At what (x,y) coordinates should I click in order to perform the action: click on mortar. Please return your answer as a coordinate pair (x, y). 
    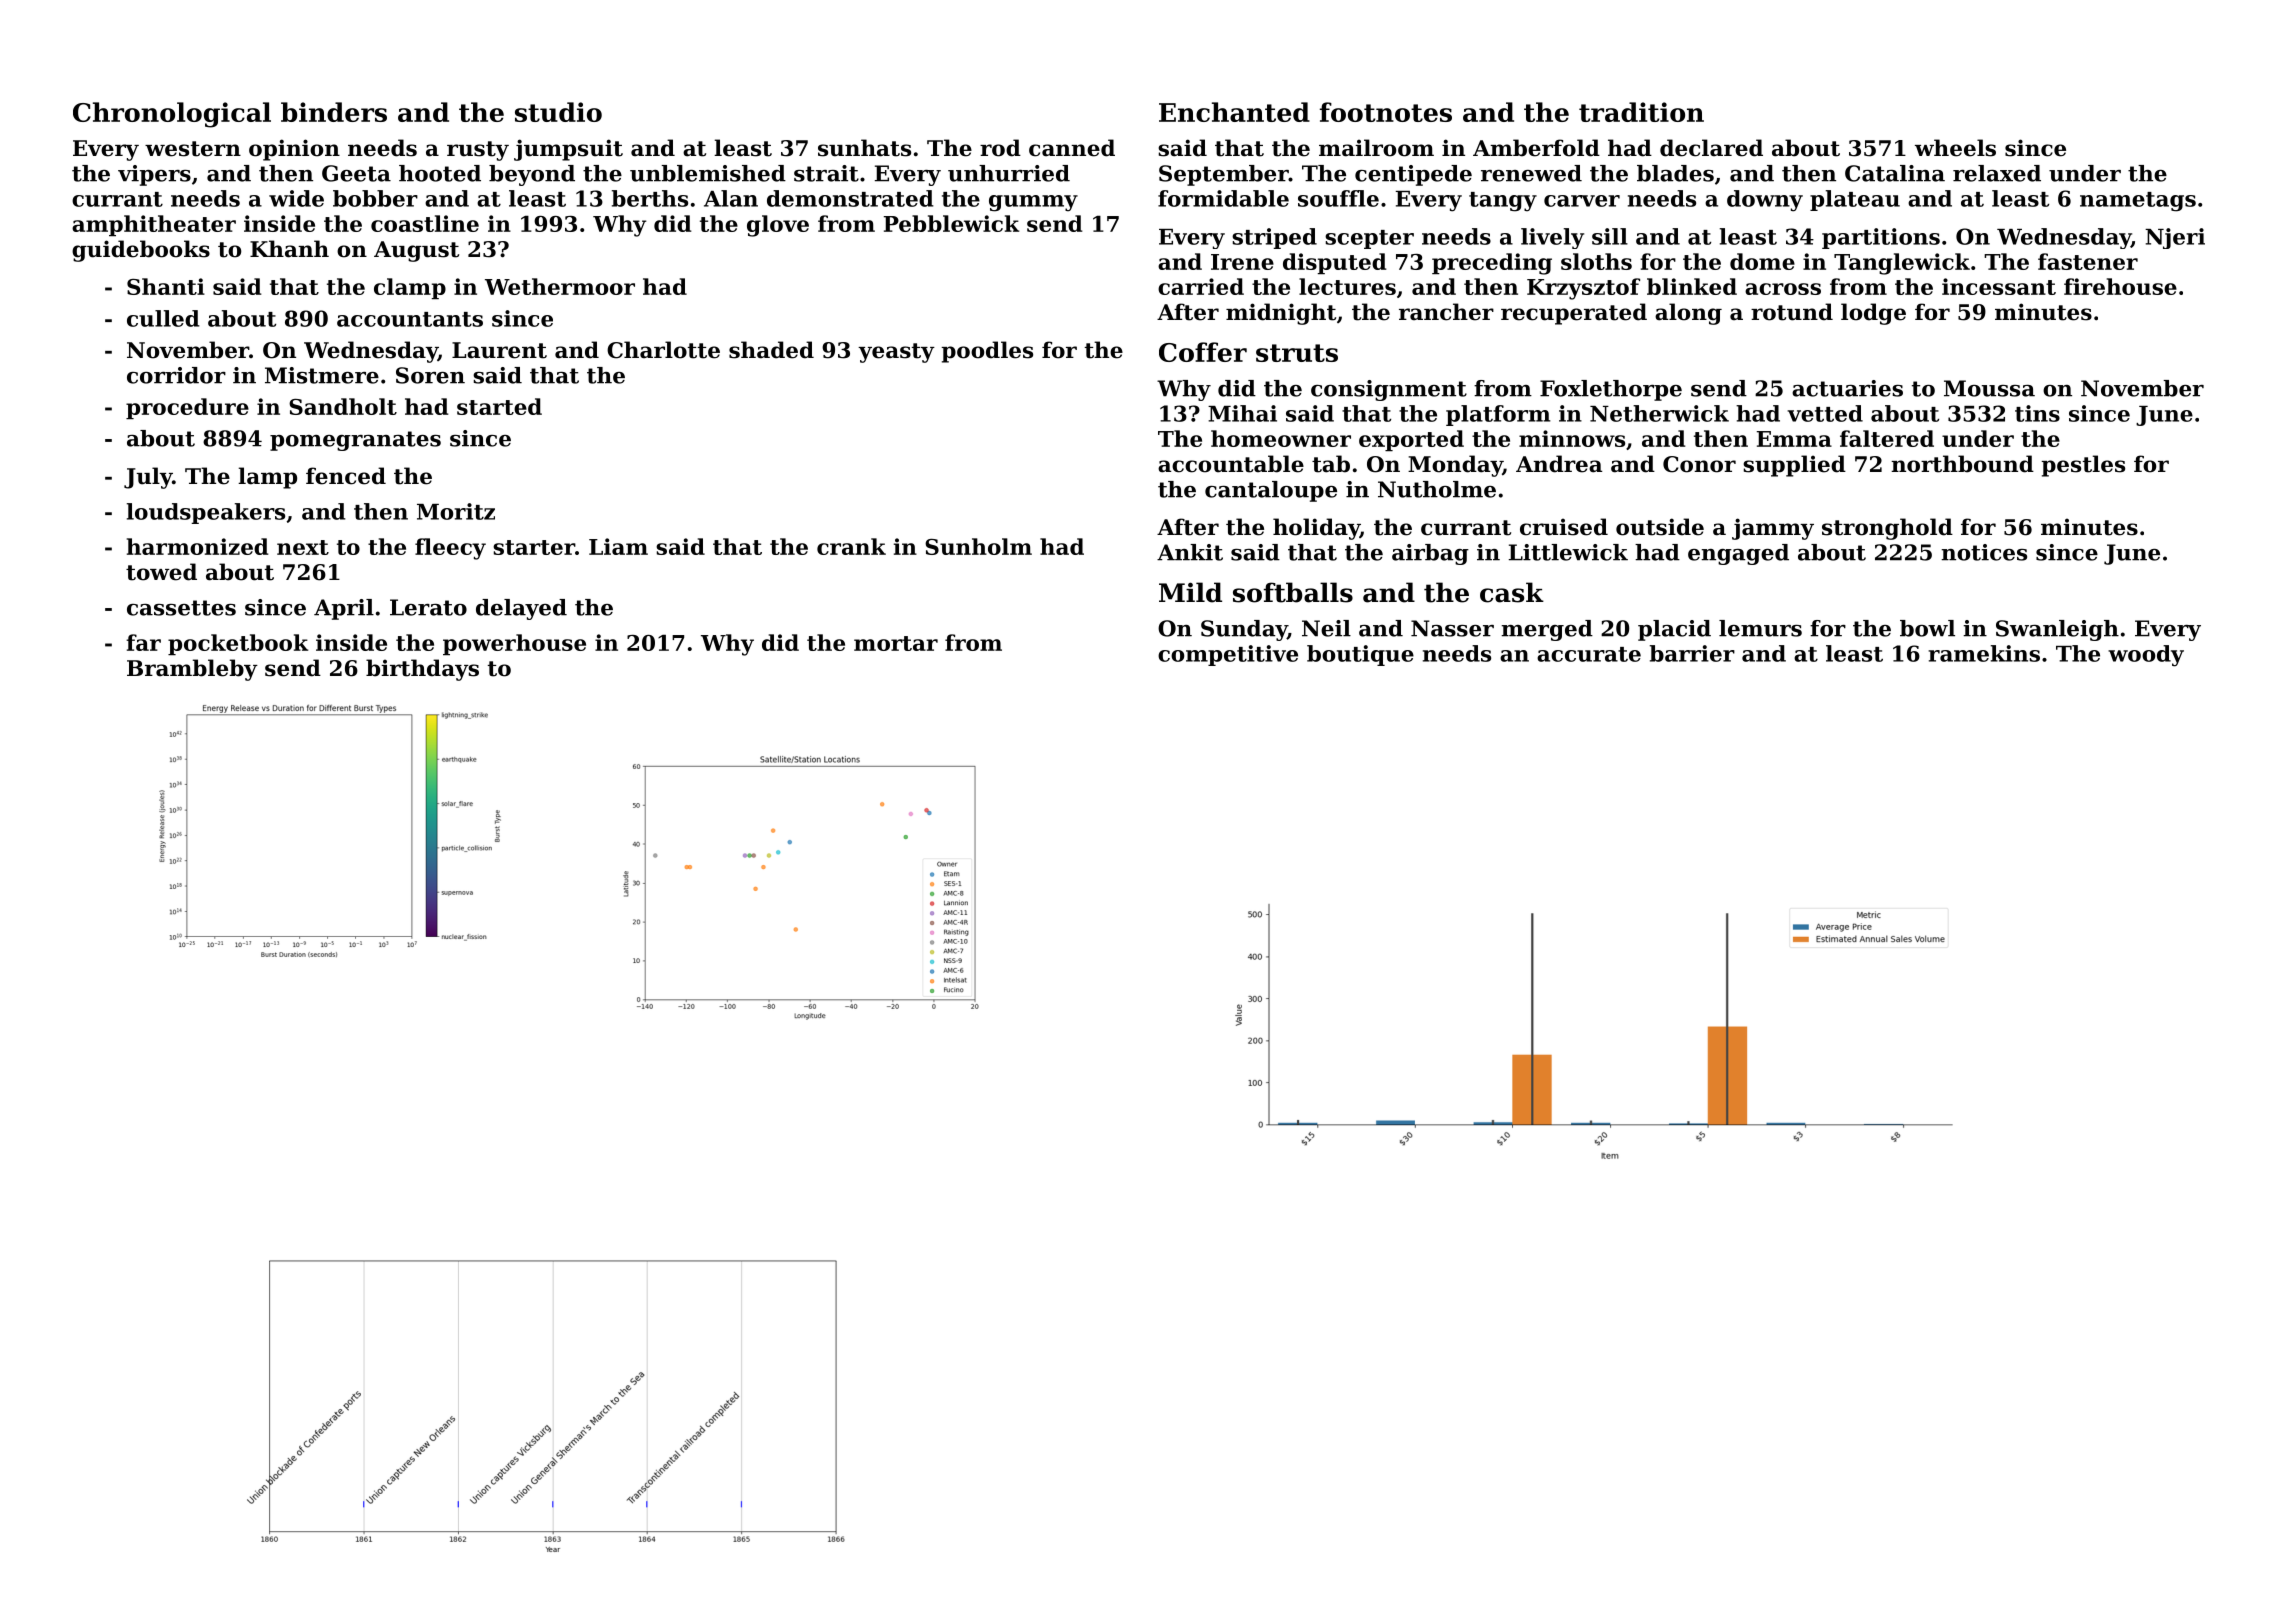
    Looking at the image, I should click on (896, 643).
